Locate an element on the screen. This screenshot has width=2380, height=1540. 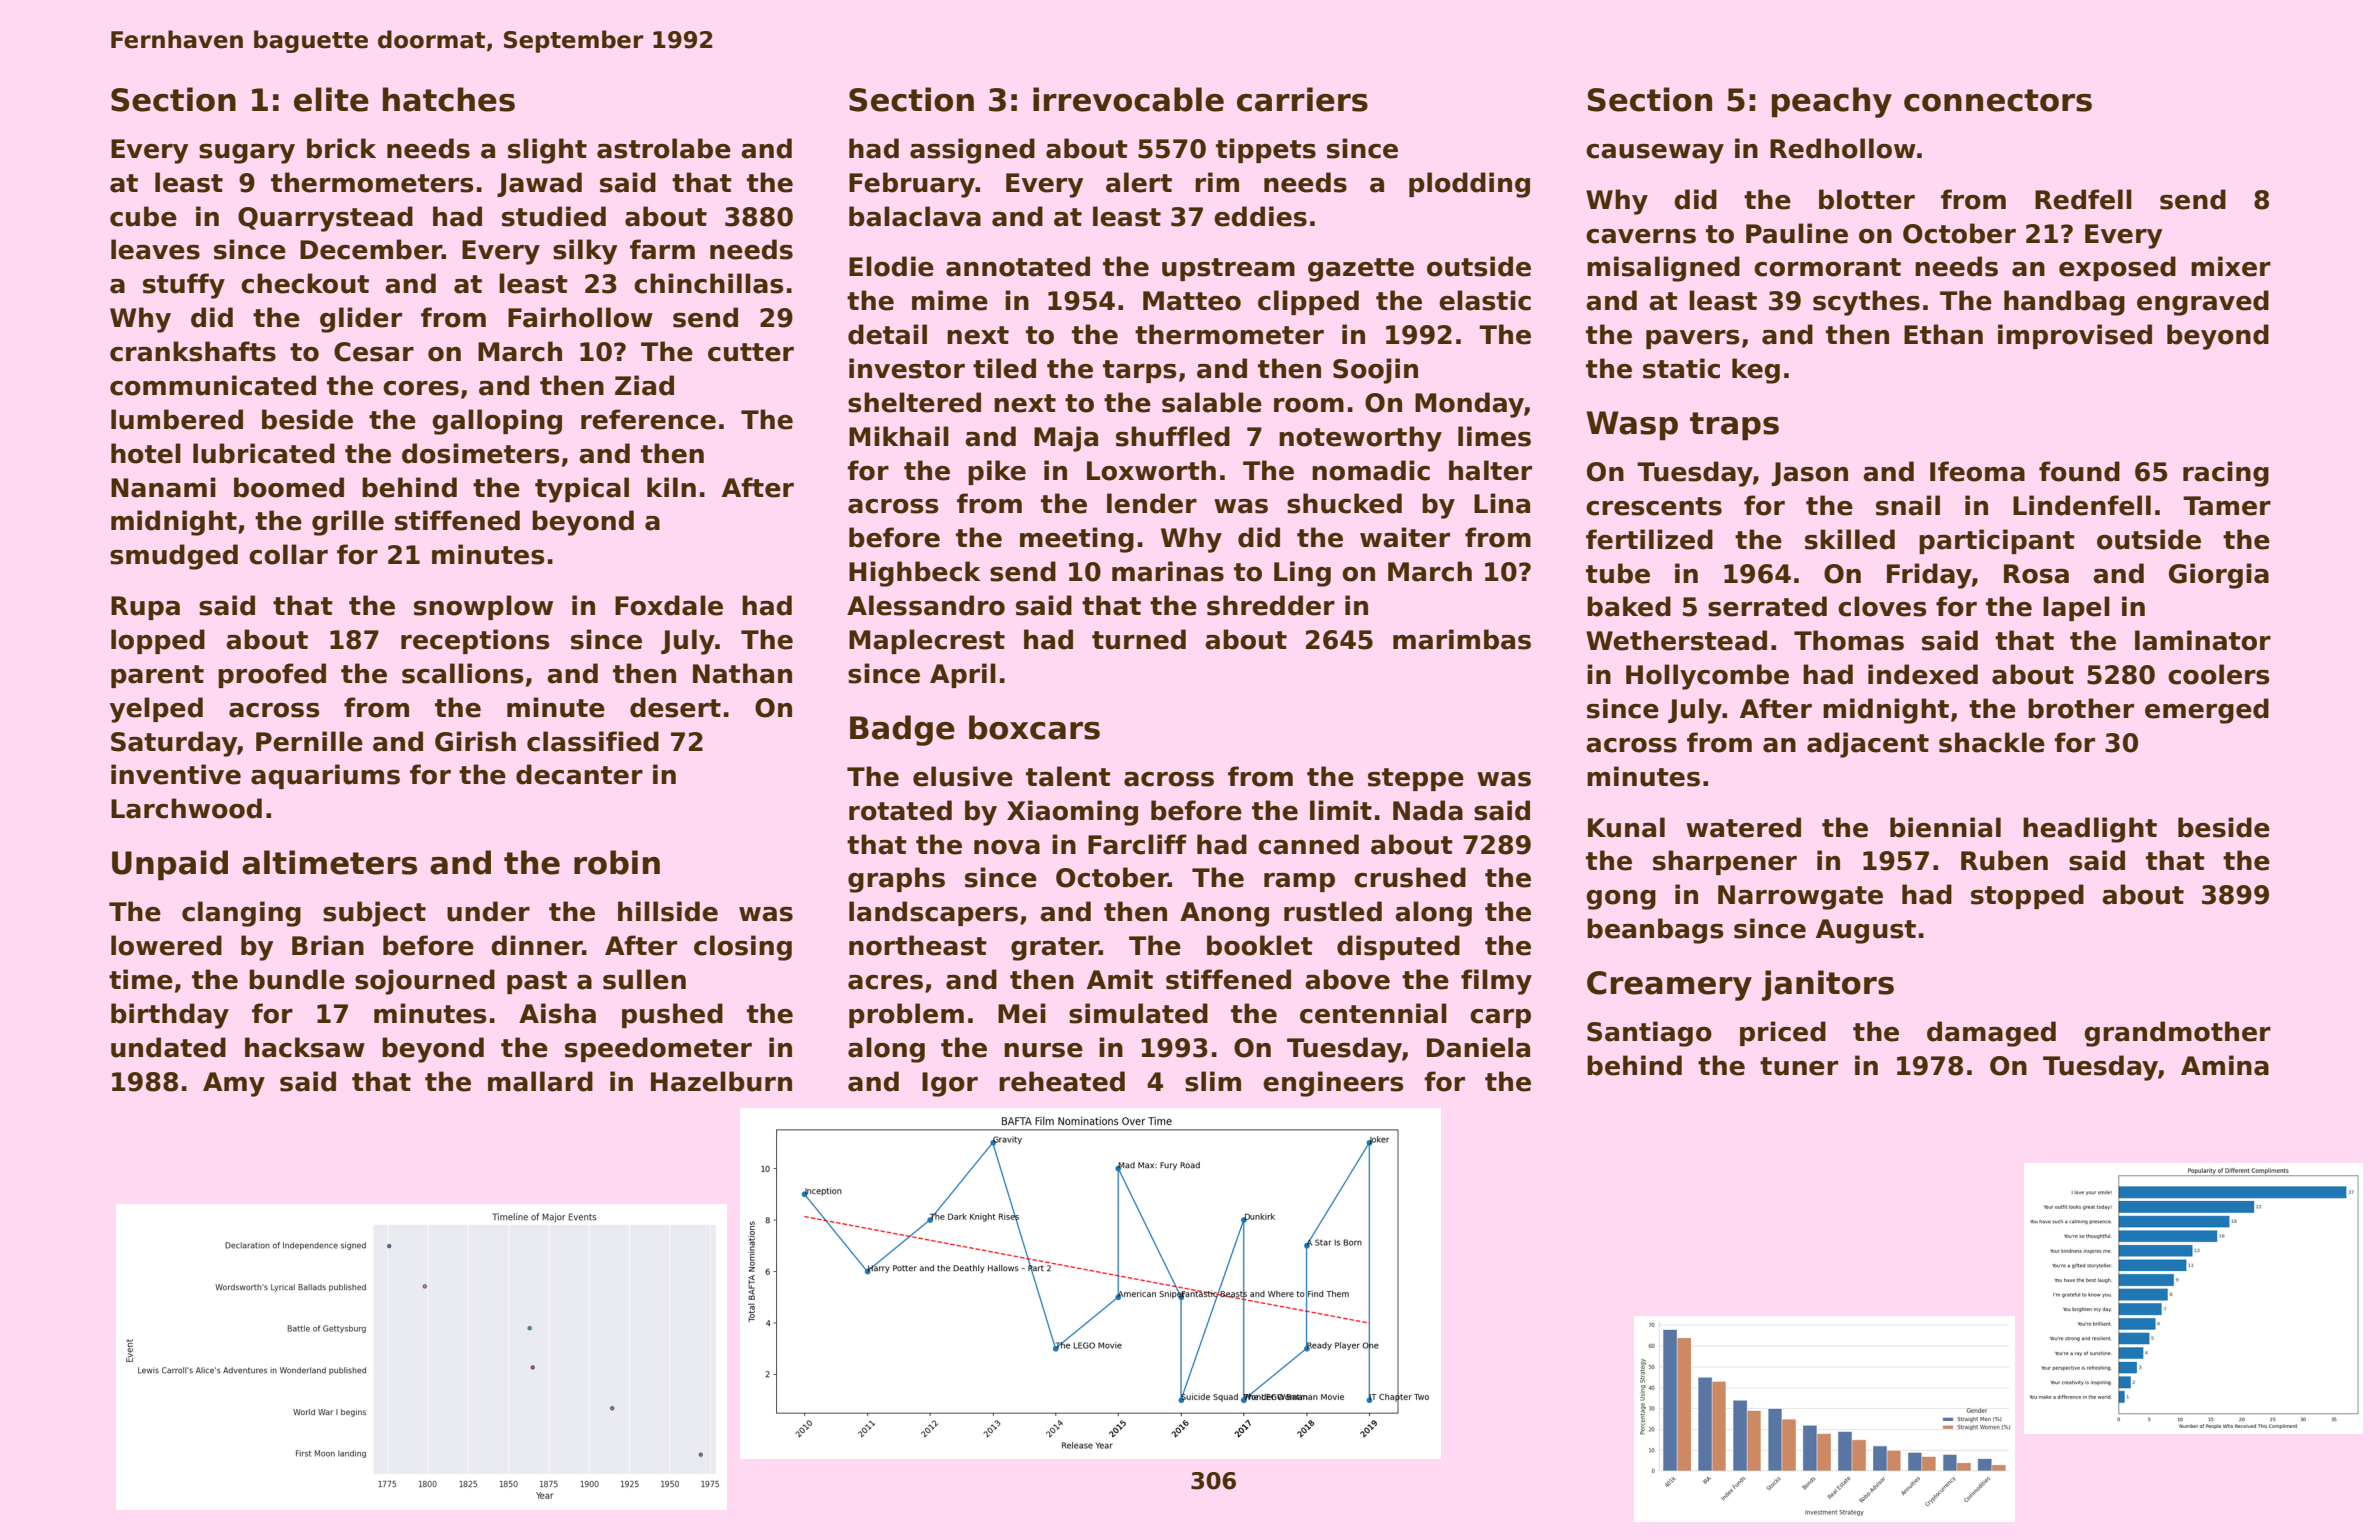
elite is located at coordinates (331, 99).
